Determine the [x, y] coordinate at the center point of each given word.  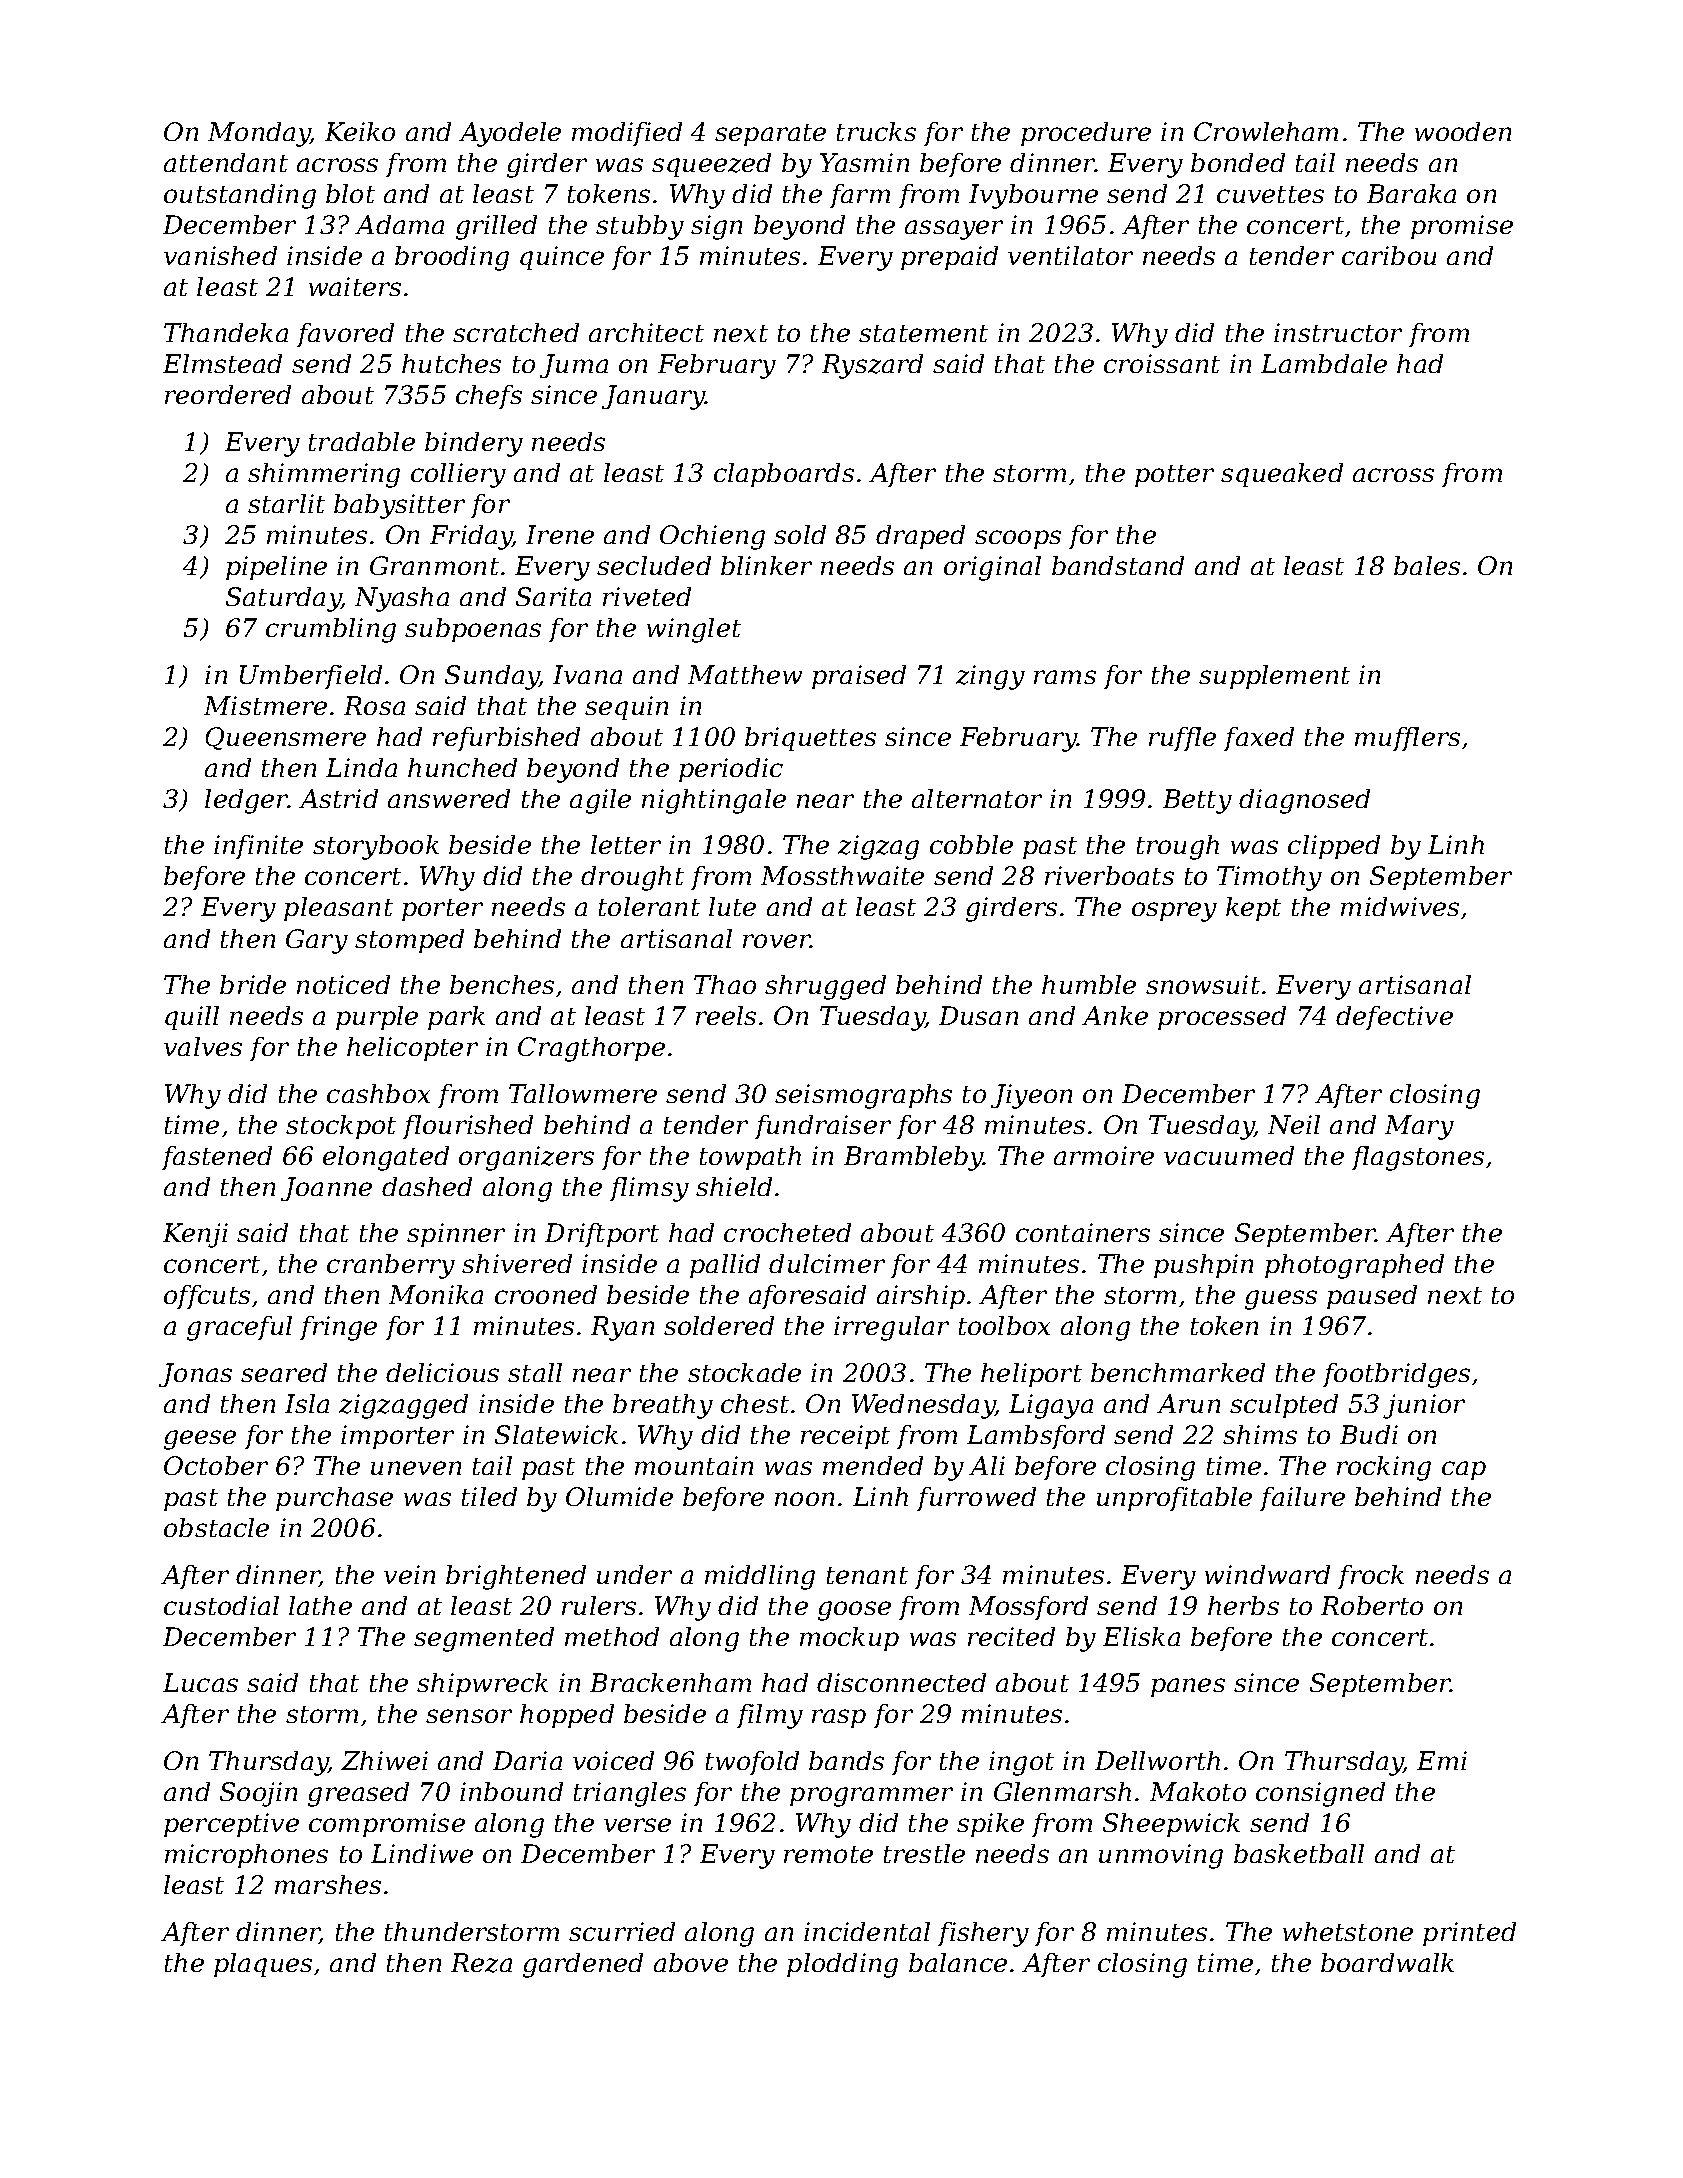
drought [632, 878]
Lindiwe [422, 1853]
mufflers [1407, 739]
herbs [1243, 1605]
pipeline [276, 568]
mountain [694, 1465]
